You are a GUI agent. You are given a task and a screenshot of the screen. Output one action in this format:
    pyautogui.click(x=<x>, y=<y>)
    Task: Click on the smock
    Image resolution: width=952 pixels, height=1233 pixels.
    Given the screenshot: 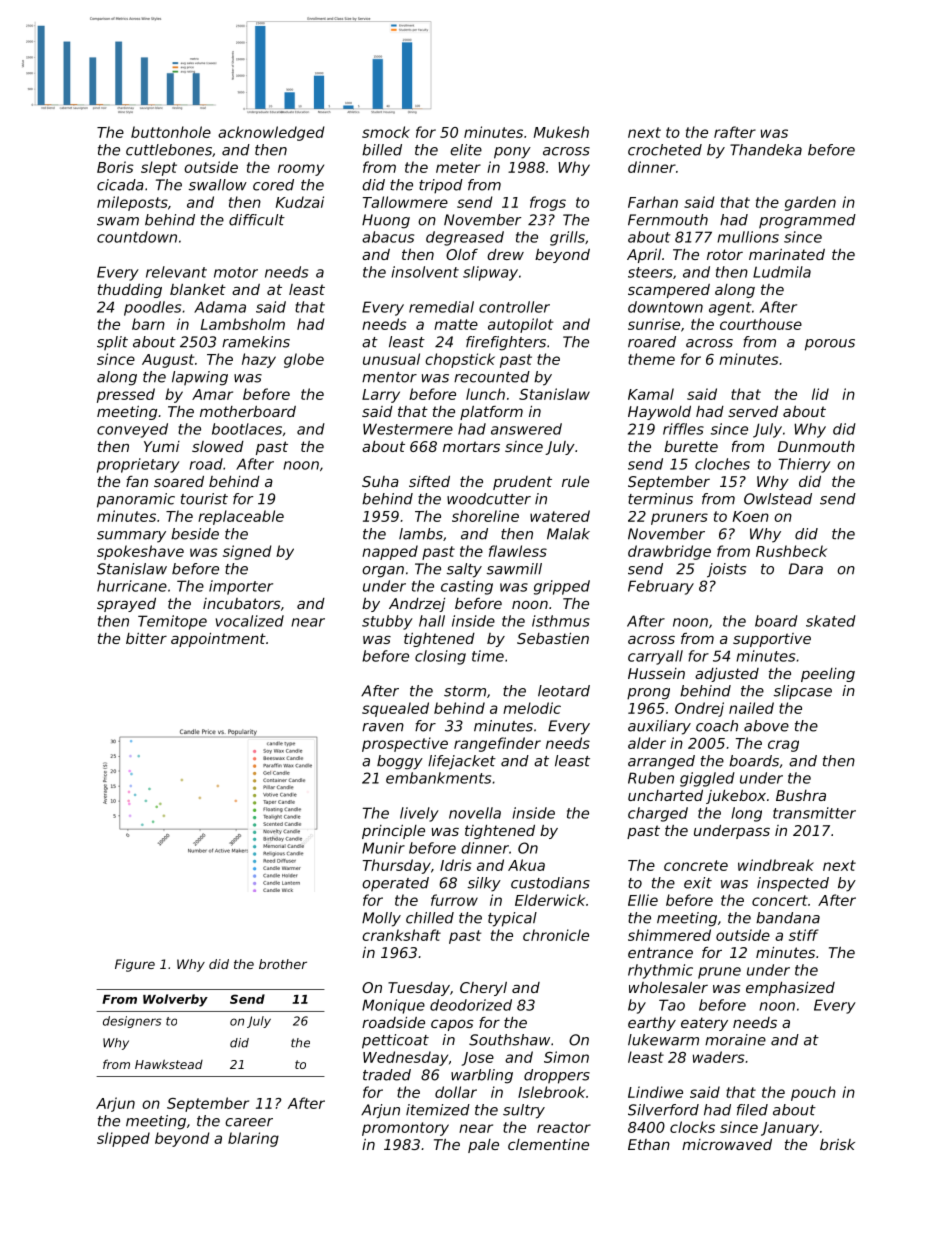 What is the action you would take?
    pyautogui.click(x=386, y=132)
